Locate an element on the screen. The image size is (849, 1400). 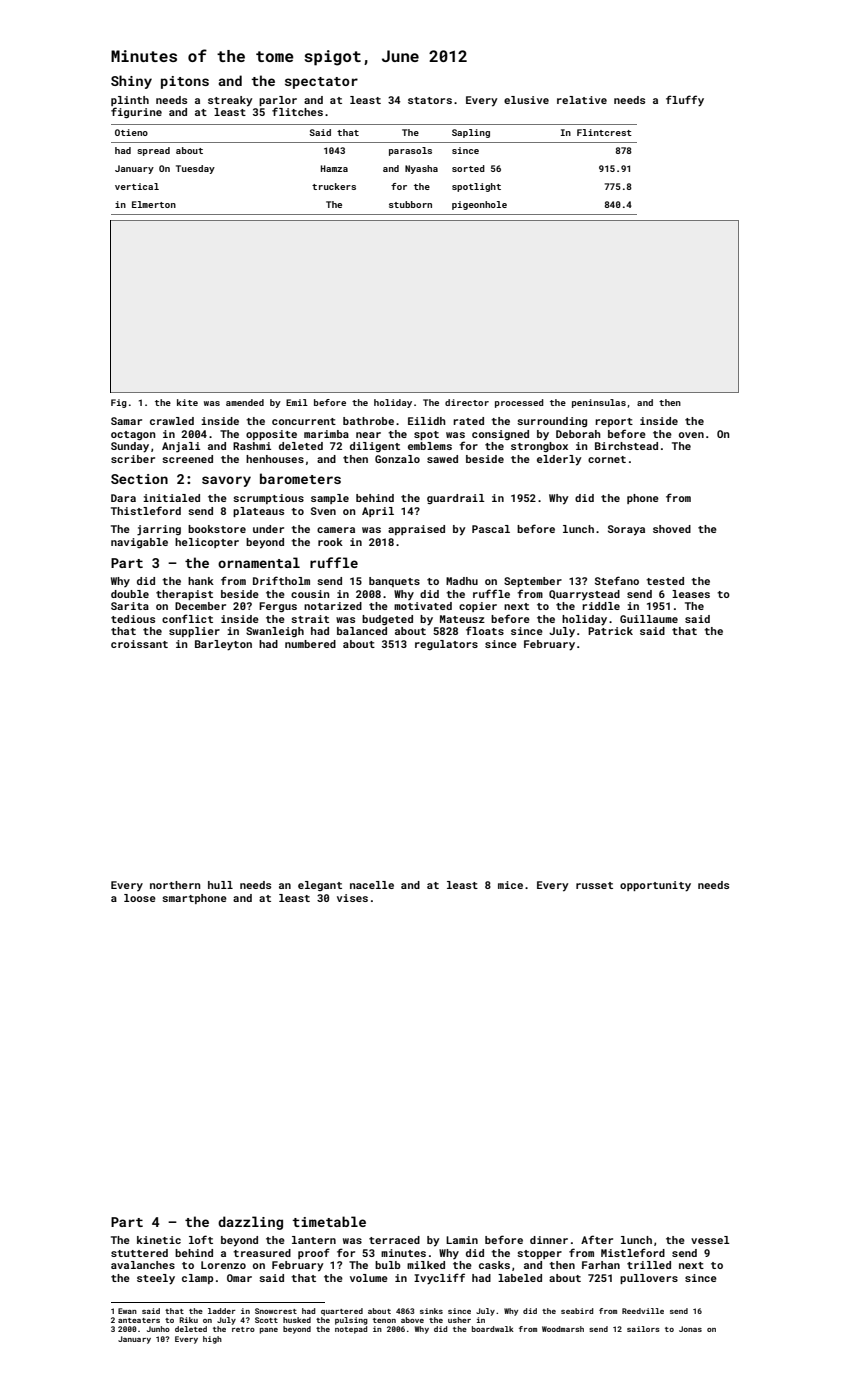
Elmerton is located at coordinates (154, 204).
